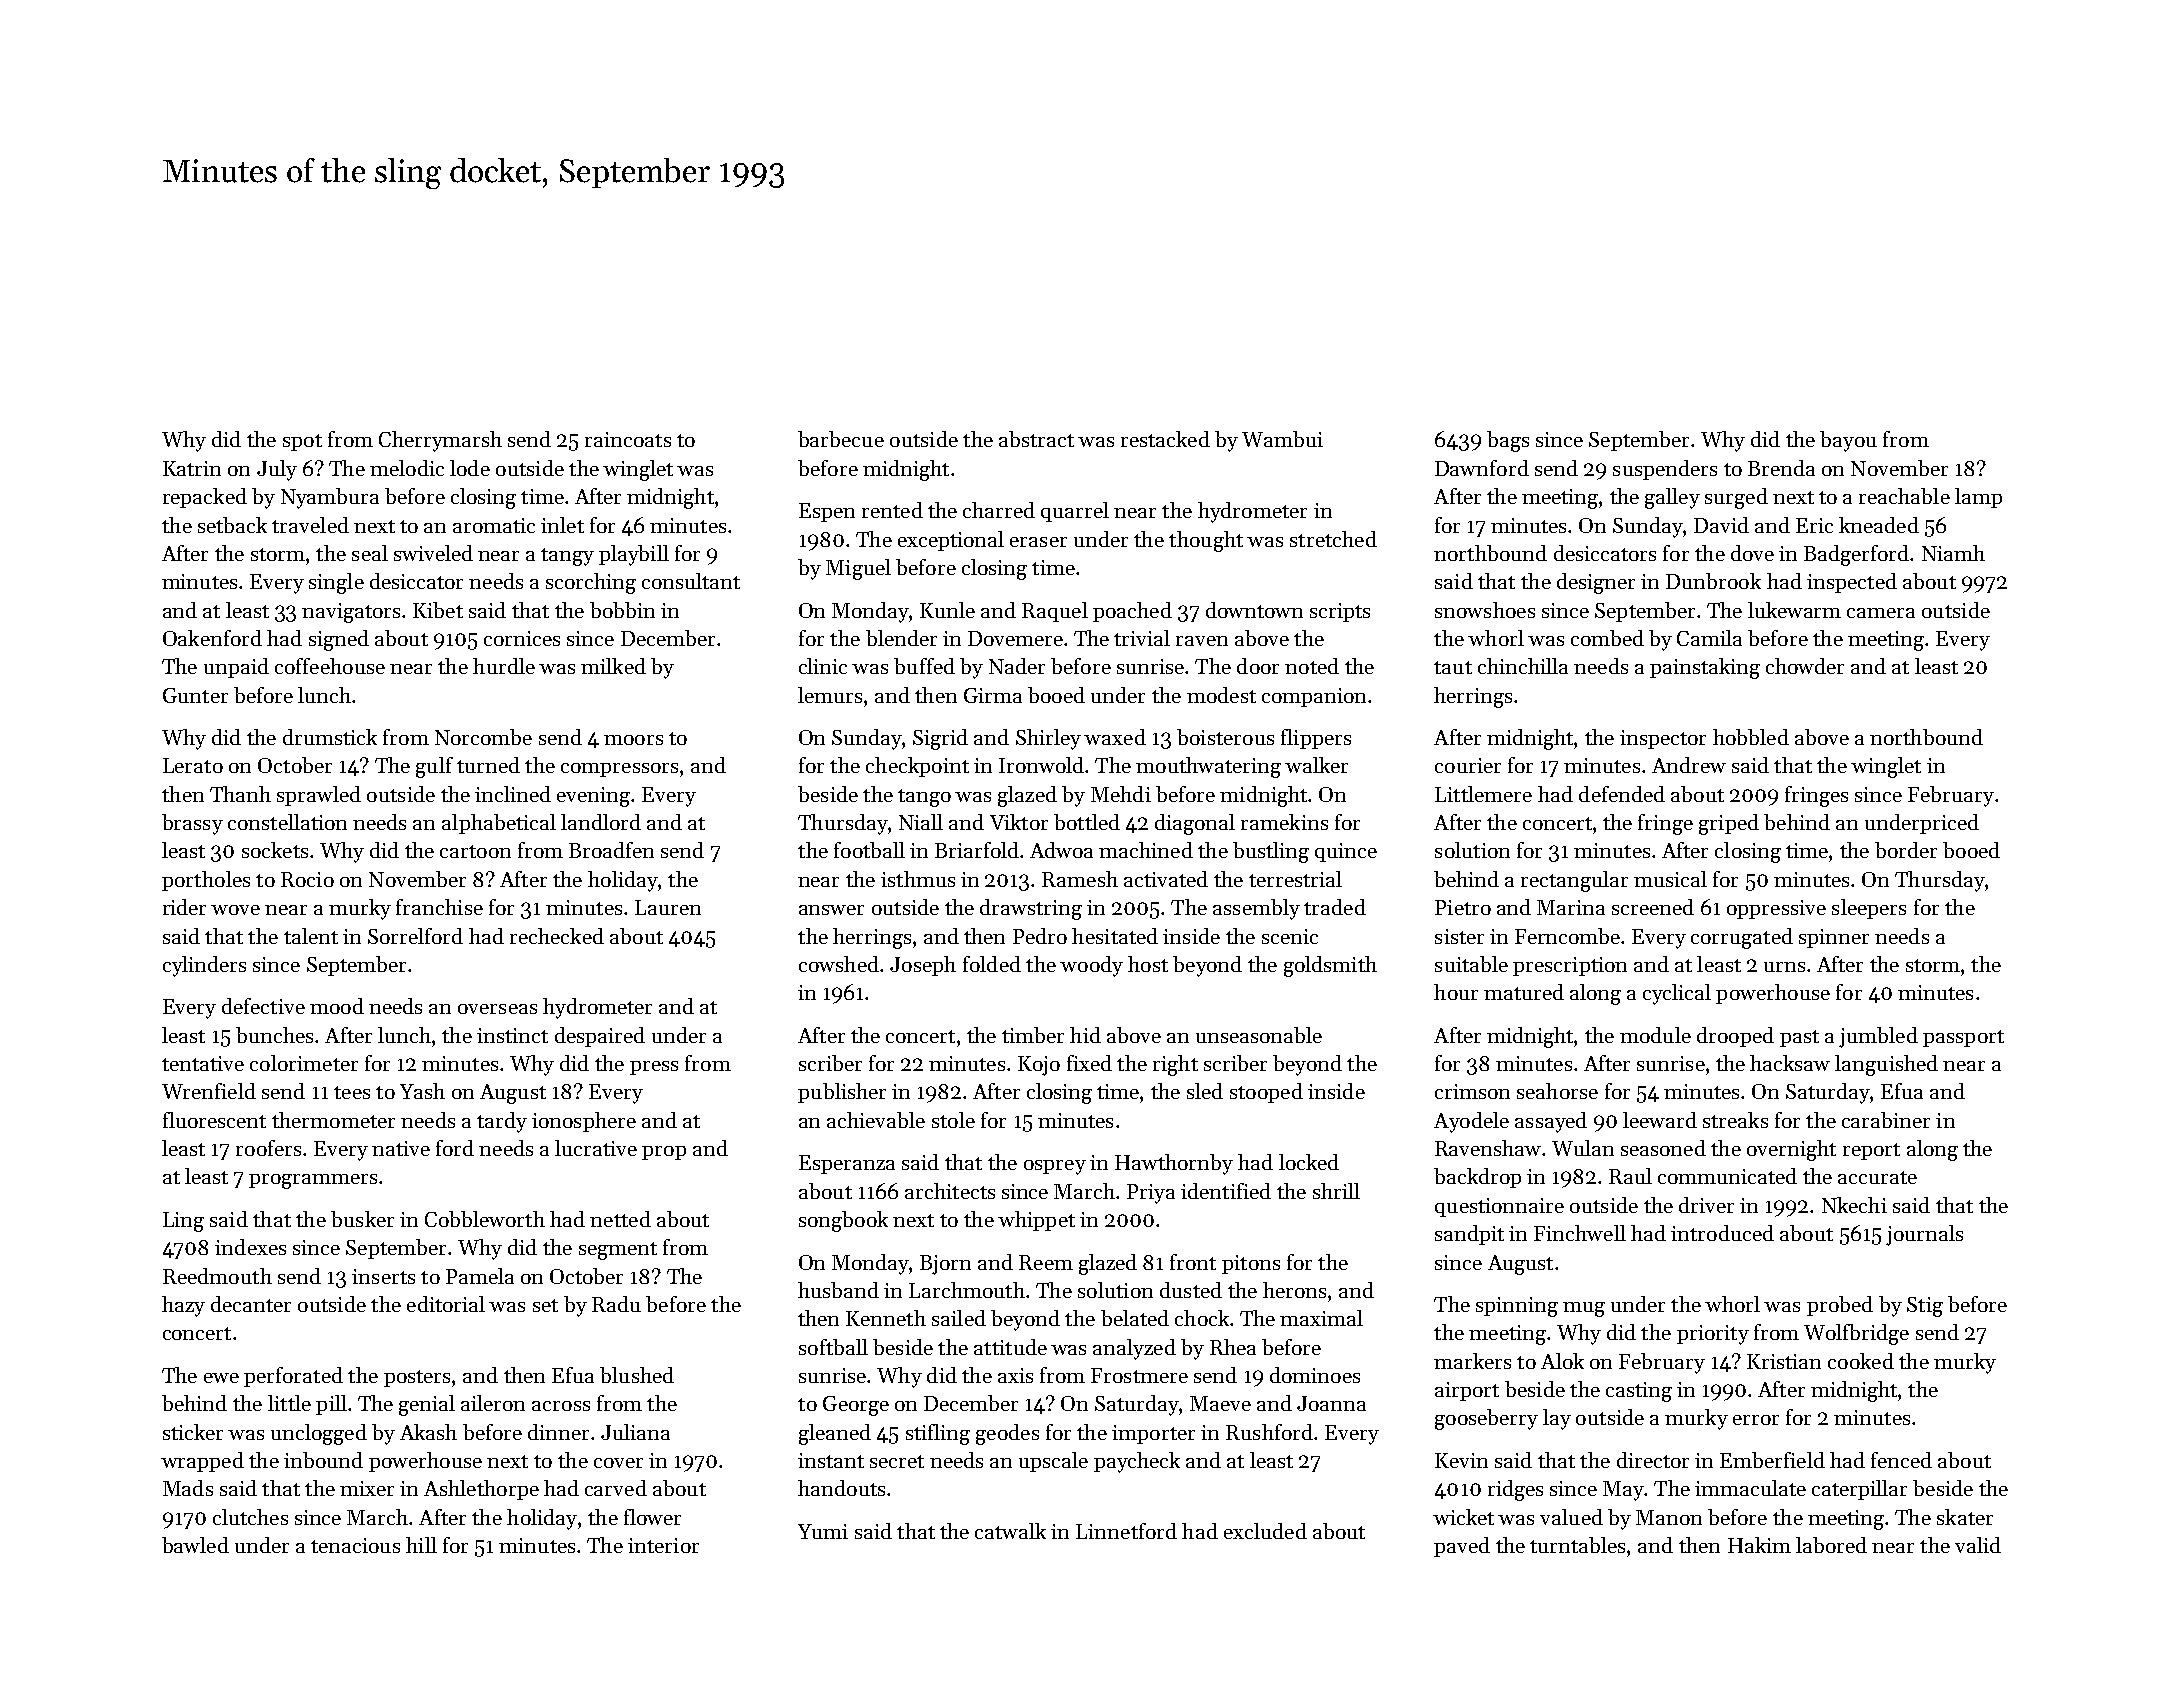 The height and width of the screenshot is (1683, 2178). I want to click on brassy, so click(192, 824).
